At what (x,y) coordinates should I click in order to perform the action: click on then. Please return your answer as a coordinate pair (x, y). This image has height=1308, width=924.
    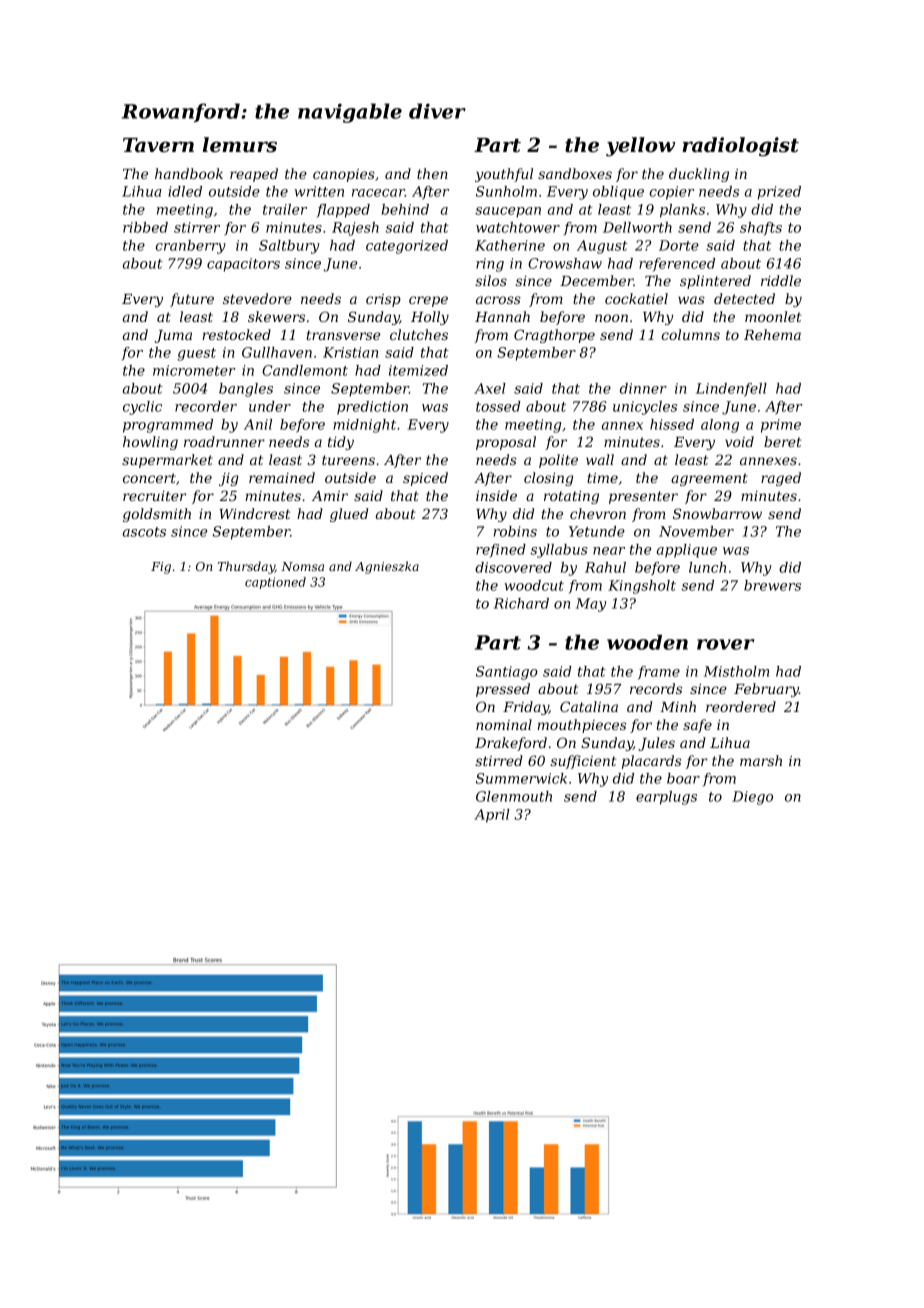
    Looking at the image, I should click on (432, 173).
